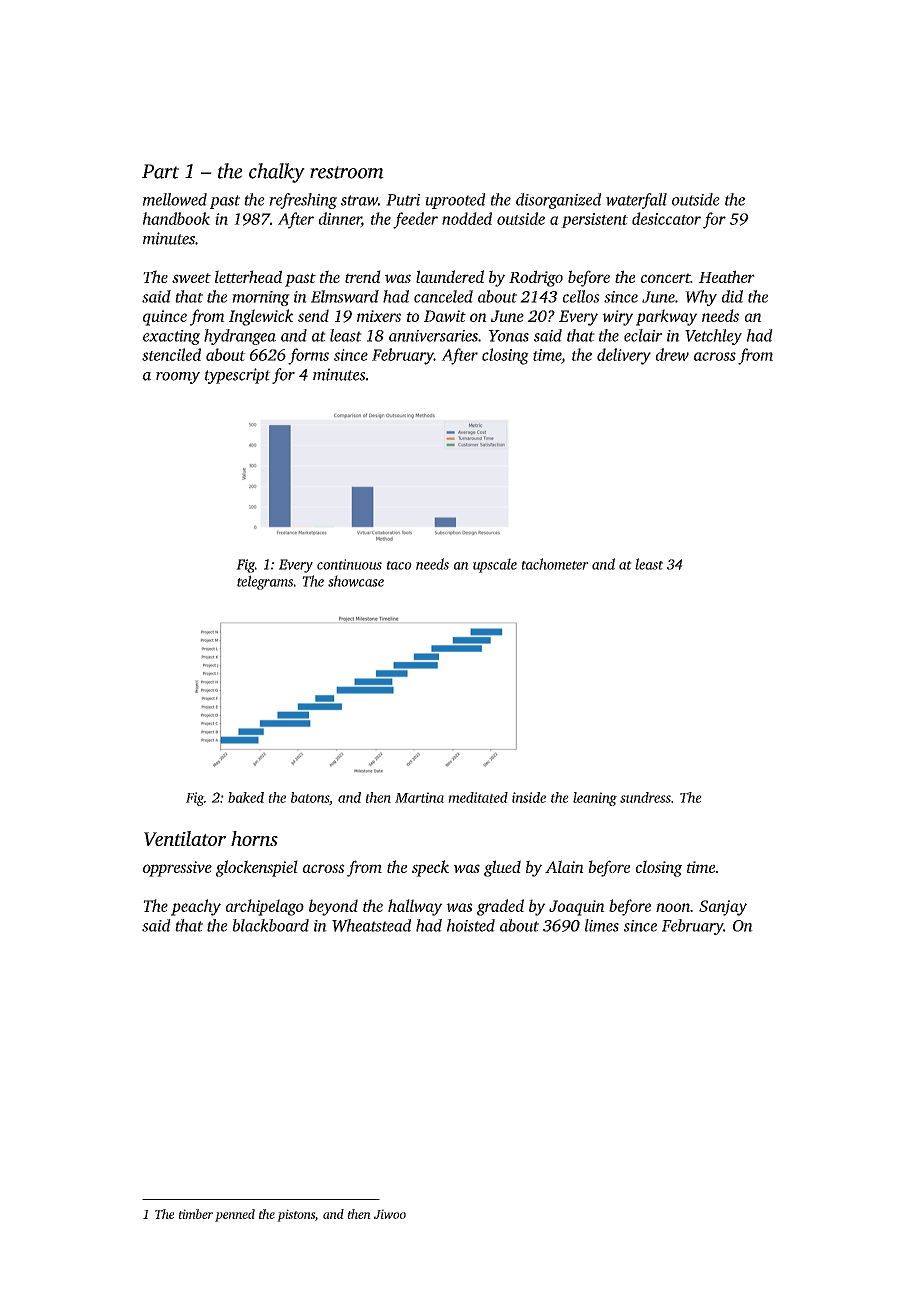 This screenshot has width=921, height=1307. I want to click on meditated, so click(478, 797).
